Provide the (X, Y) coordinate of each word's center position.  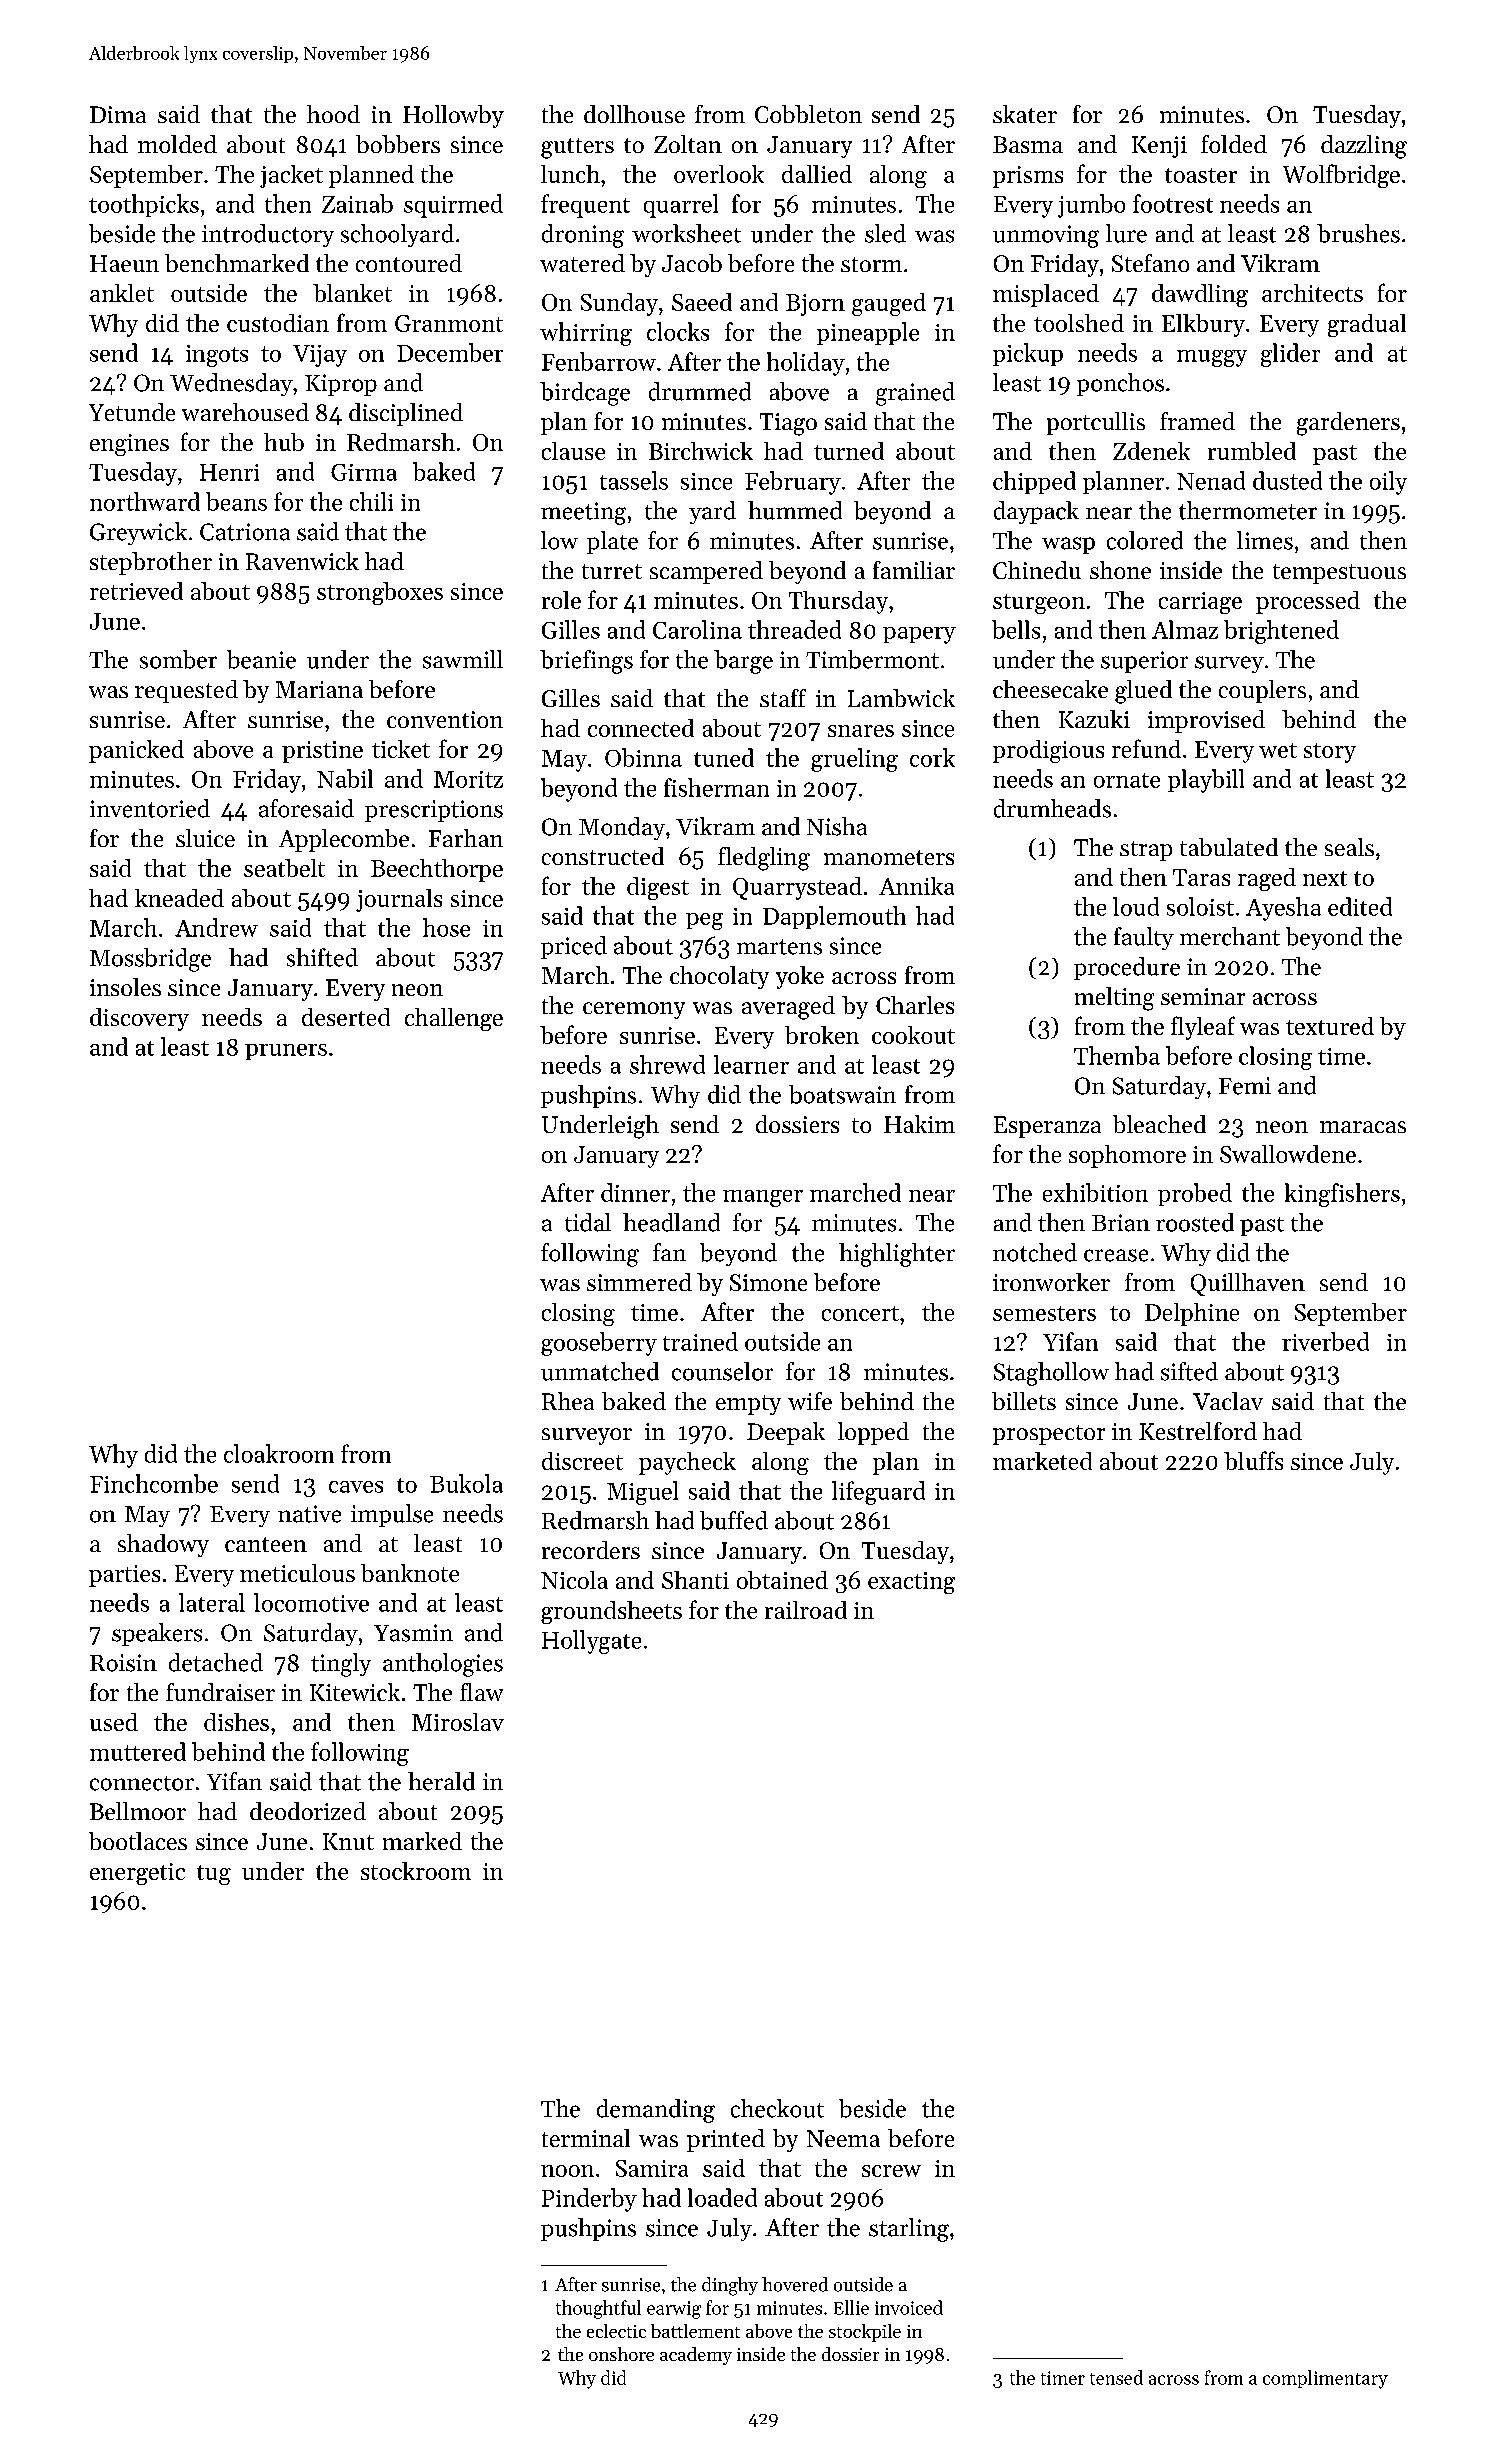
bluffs (1253, 1460)
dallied (817, 174)
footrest (1173, 203)
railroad (806, 1610)
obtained (782, 1580)
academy (696, 2356)
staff (783, 698)
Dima (118, 114)
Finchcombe (154, 1483)
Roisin (123, 1663)
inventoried (150, 808)
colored (1145, 540)
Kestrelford (1198, 1431)
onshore (621, 2354)
